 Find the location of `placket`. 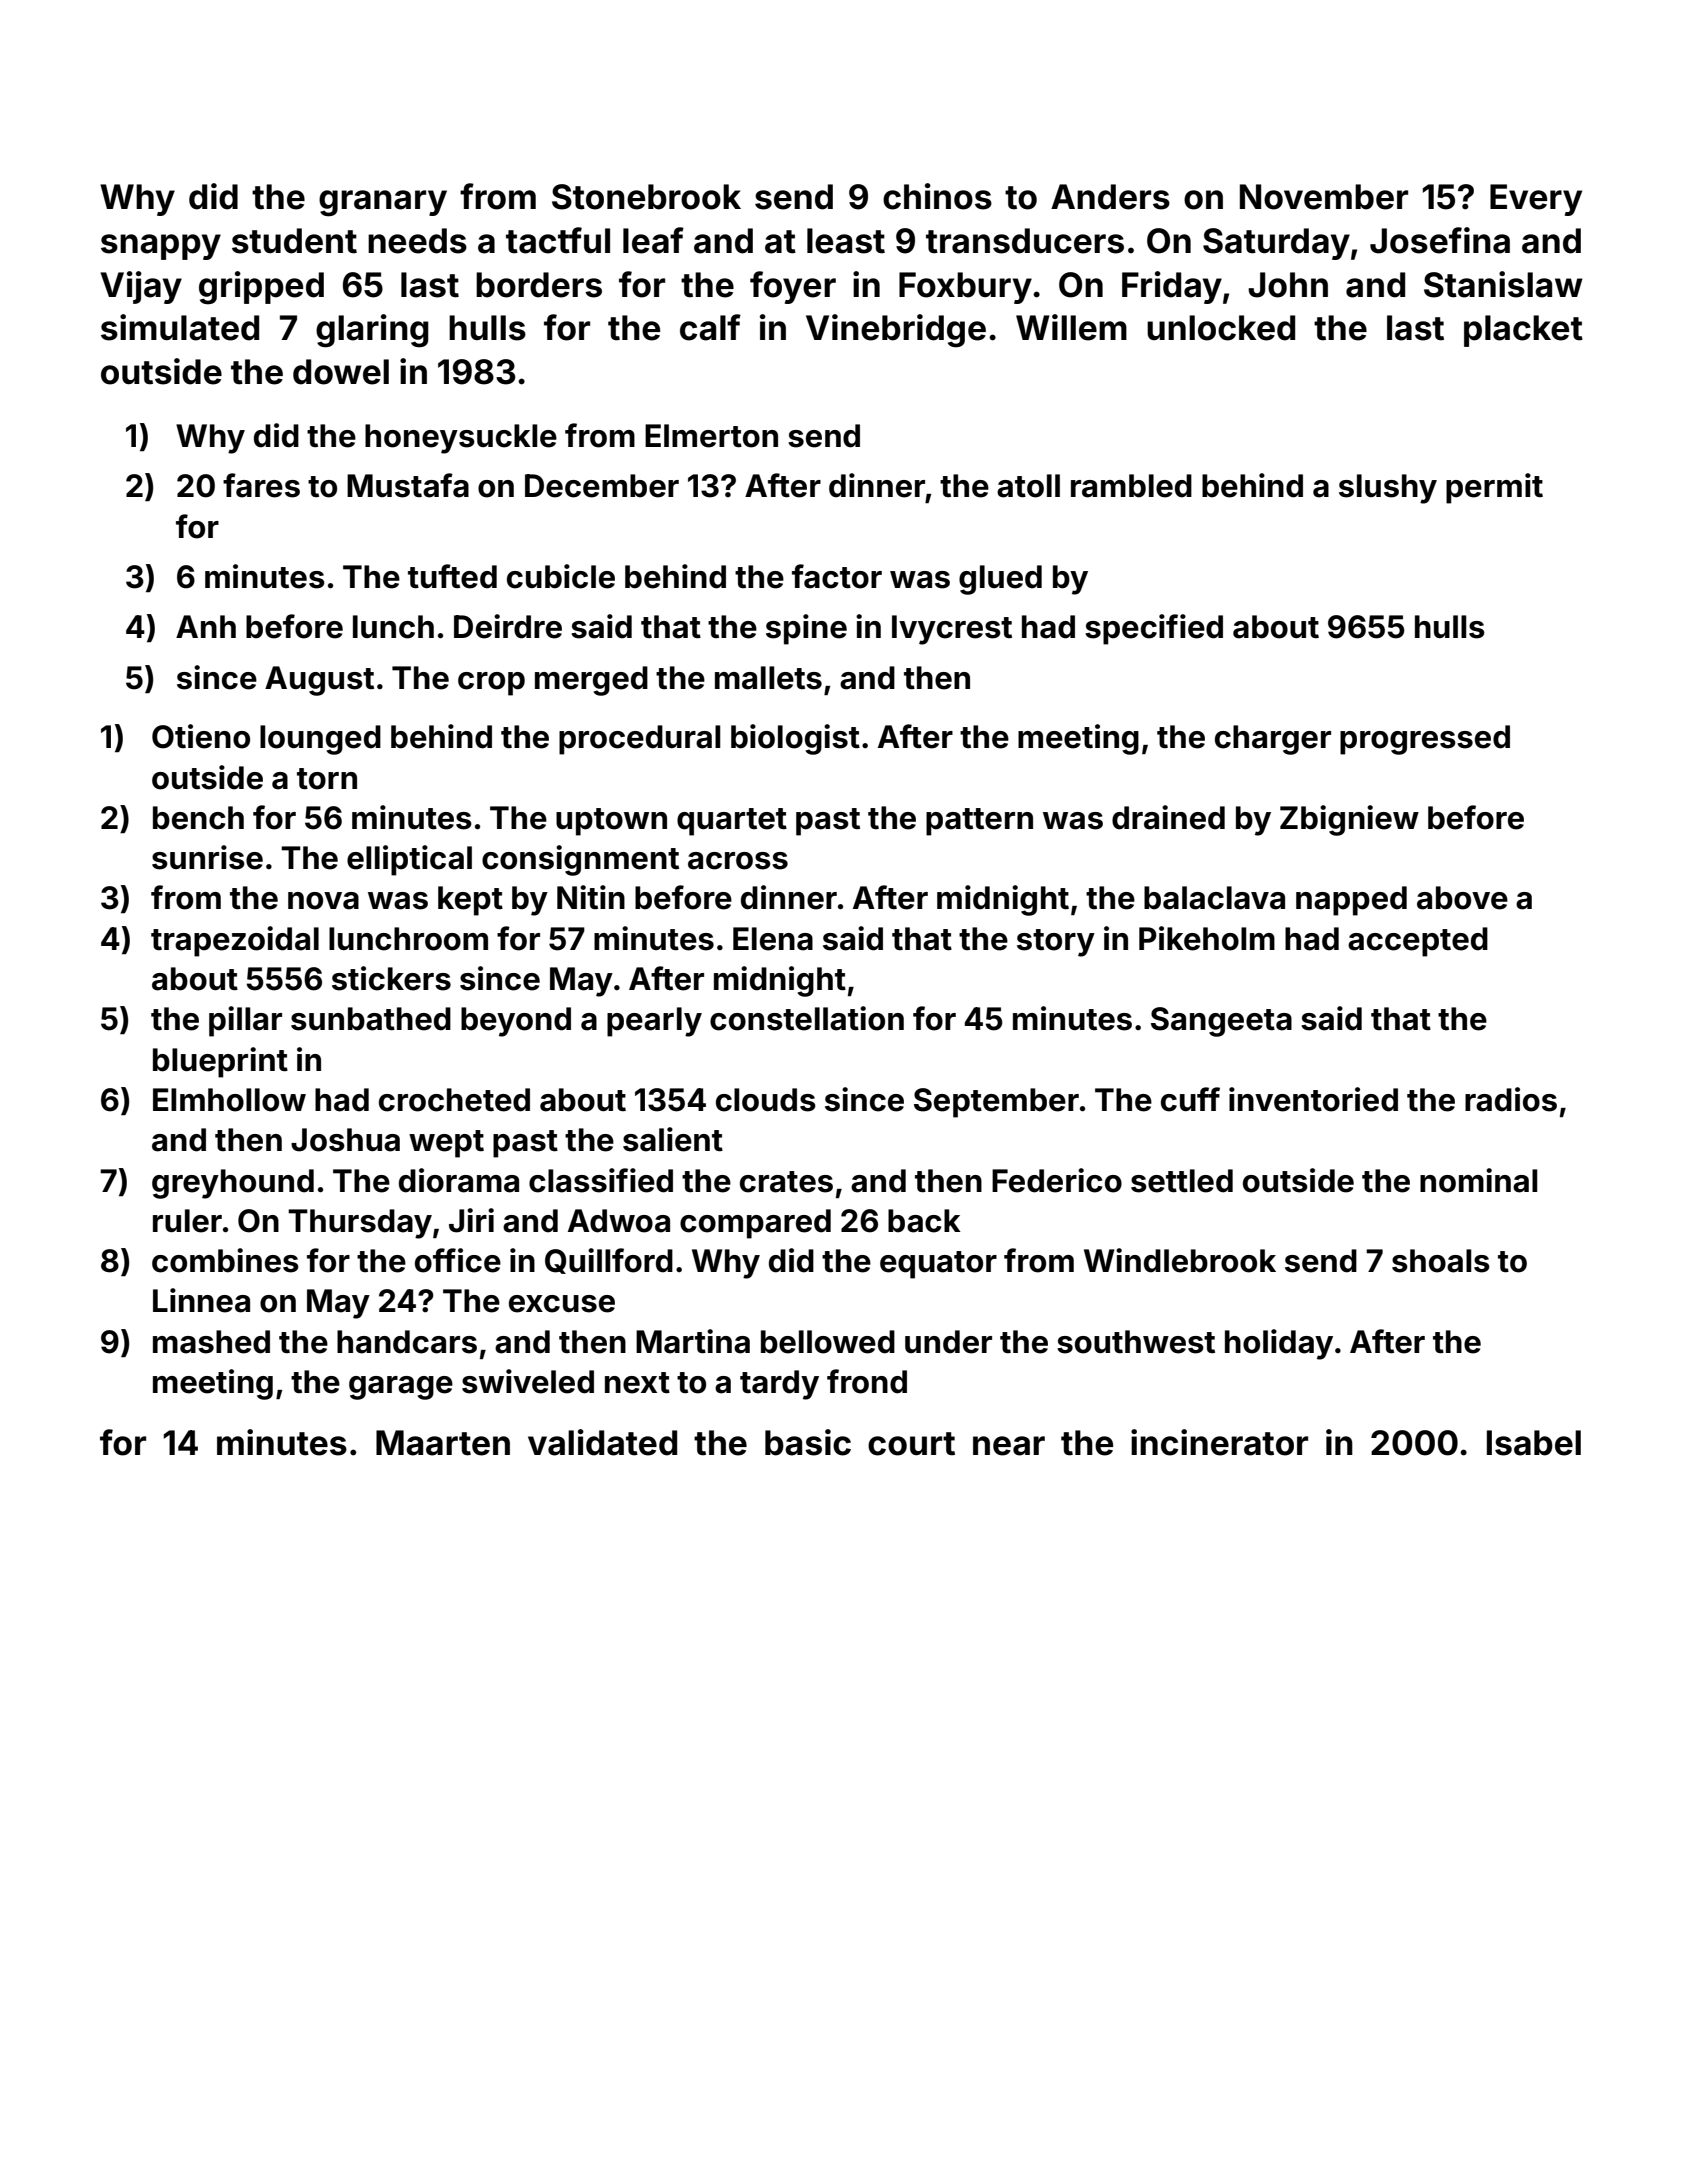

placket is located at coordinates (1523, 331).
